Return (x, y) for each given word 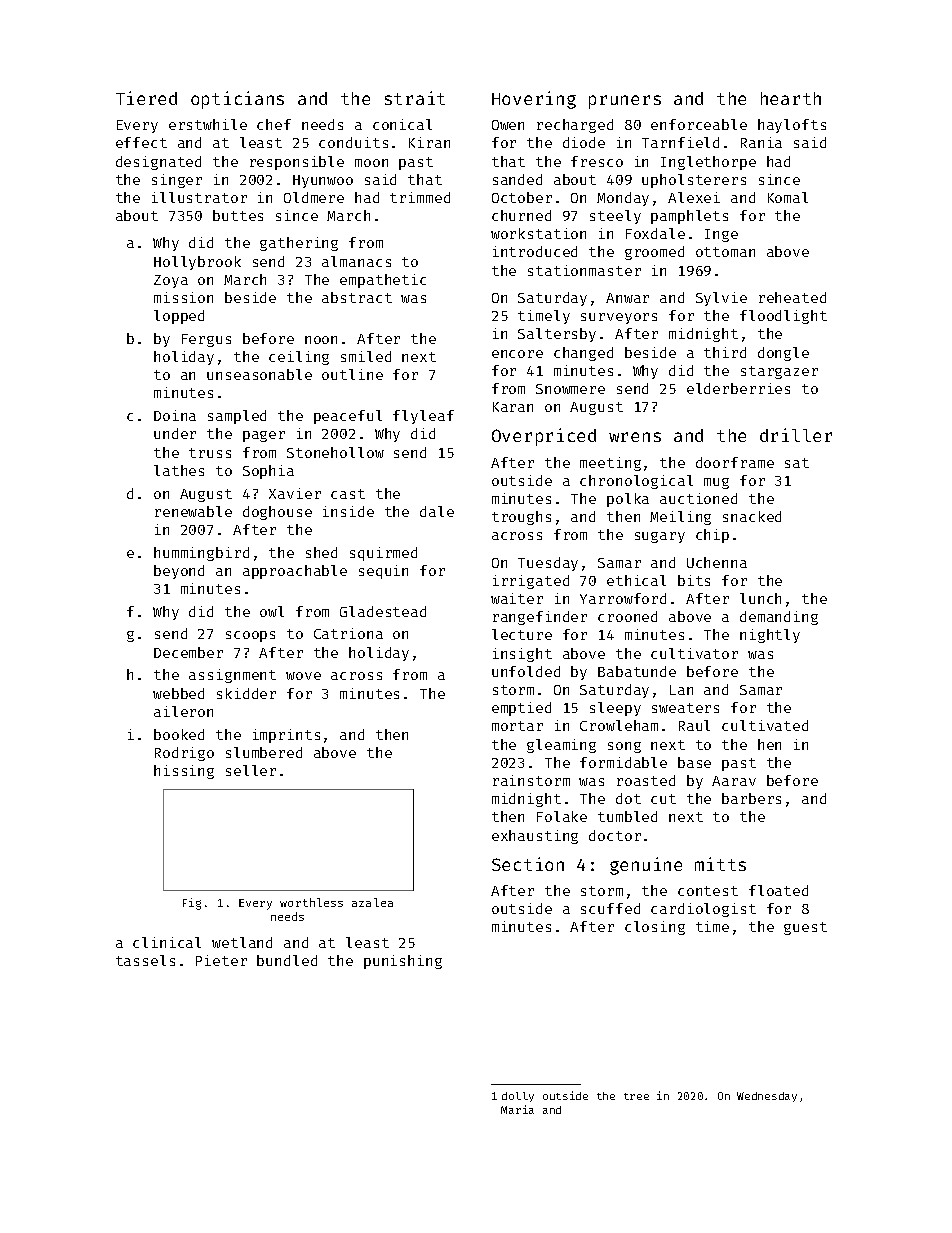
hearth (791, 98)
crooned (627, 616)
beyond (179, 572)
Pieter (221, 960)
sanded (517, 179)
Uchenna (717, 562)
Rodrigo (184, 754)
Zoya (171, 281)
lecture (522, 634)
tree (636, 1096)
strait (415, 98)
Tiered (146, 98)
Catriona (348, 633)
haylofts (792, 126)
